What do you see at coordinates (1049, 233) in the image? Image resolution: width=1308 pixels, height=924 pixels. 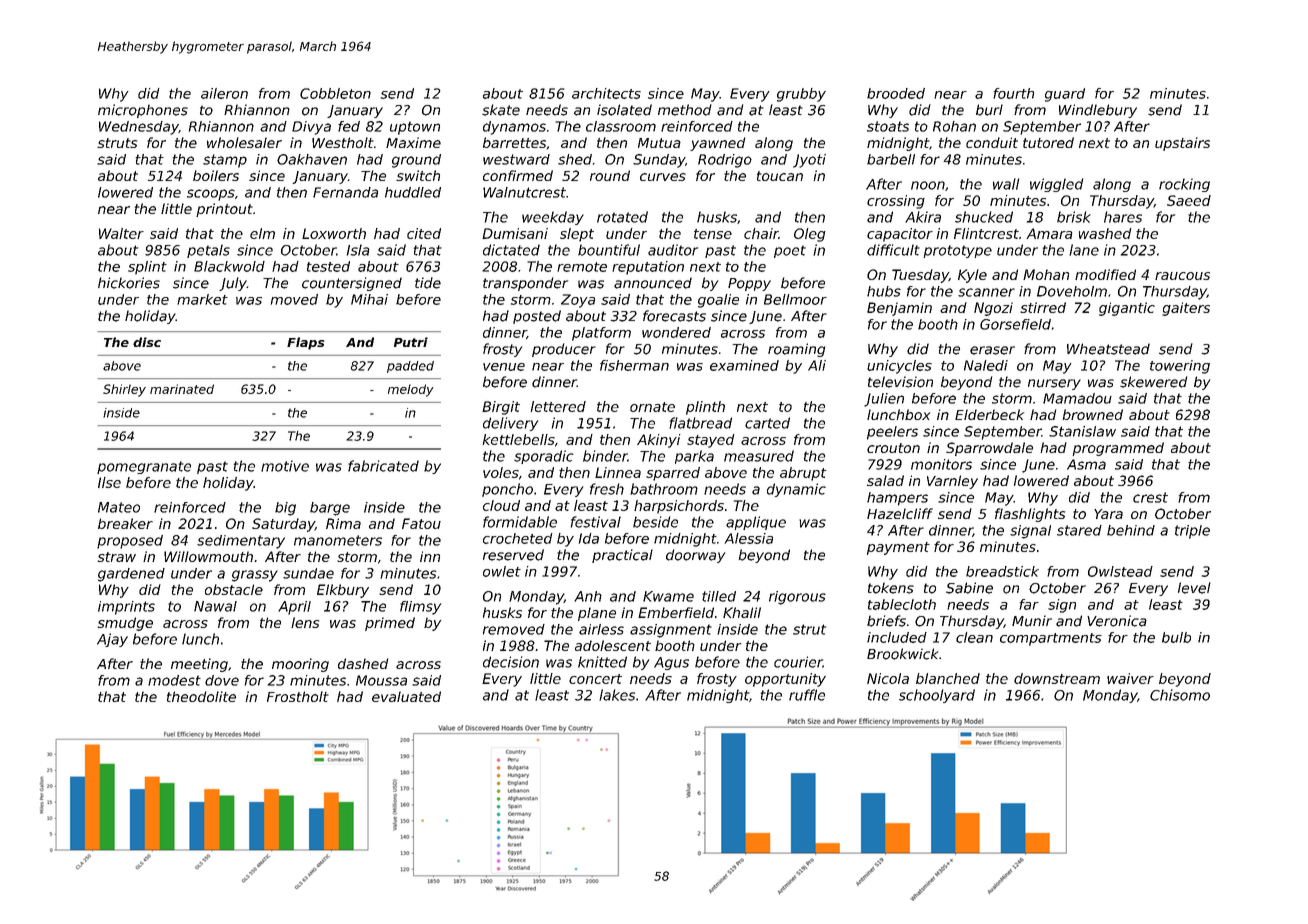 I see `Amara` at bounding box center [1049, 233].
